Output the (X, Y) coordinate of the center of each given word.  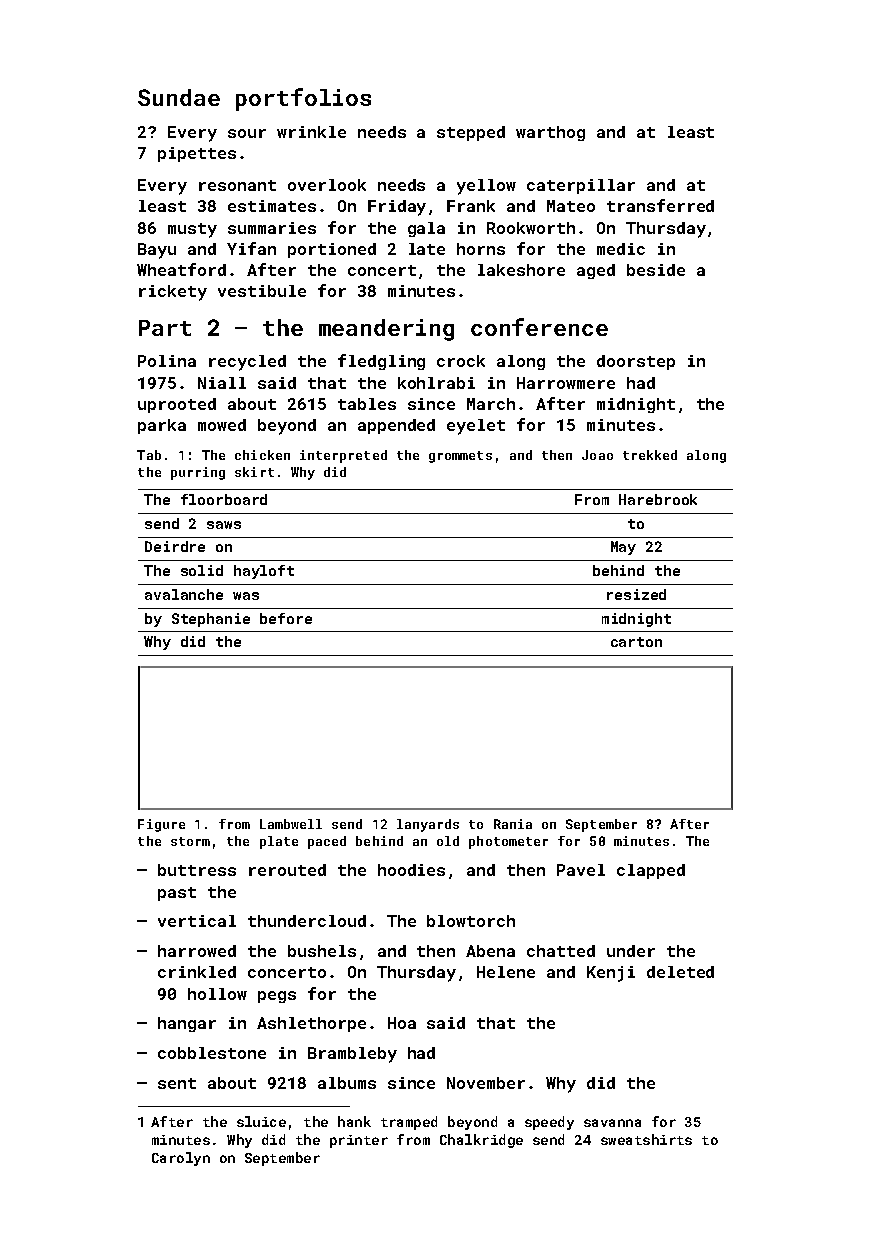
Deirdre (175, 546)
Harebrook (658, 499)
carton (636, 642)
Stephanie (211, 620)
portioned (332, 250)
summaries (272, 228)
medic (621, 249)
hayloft (264, 572)
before (286, 618)
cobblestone (212, 1053)
